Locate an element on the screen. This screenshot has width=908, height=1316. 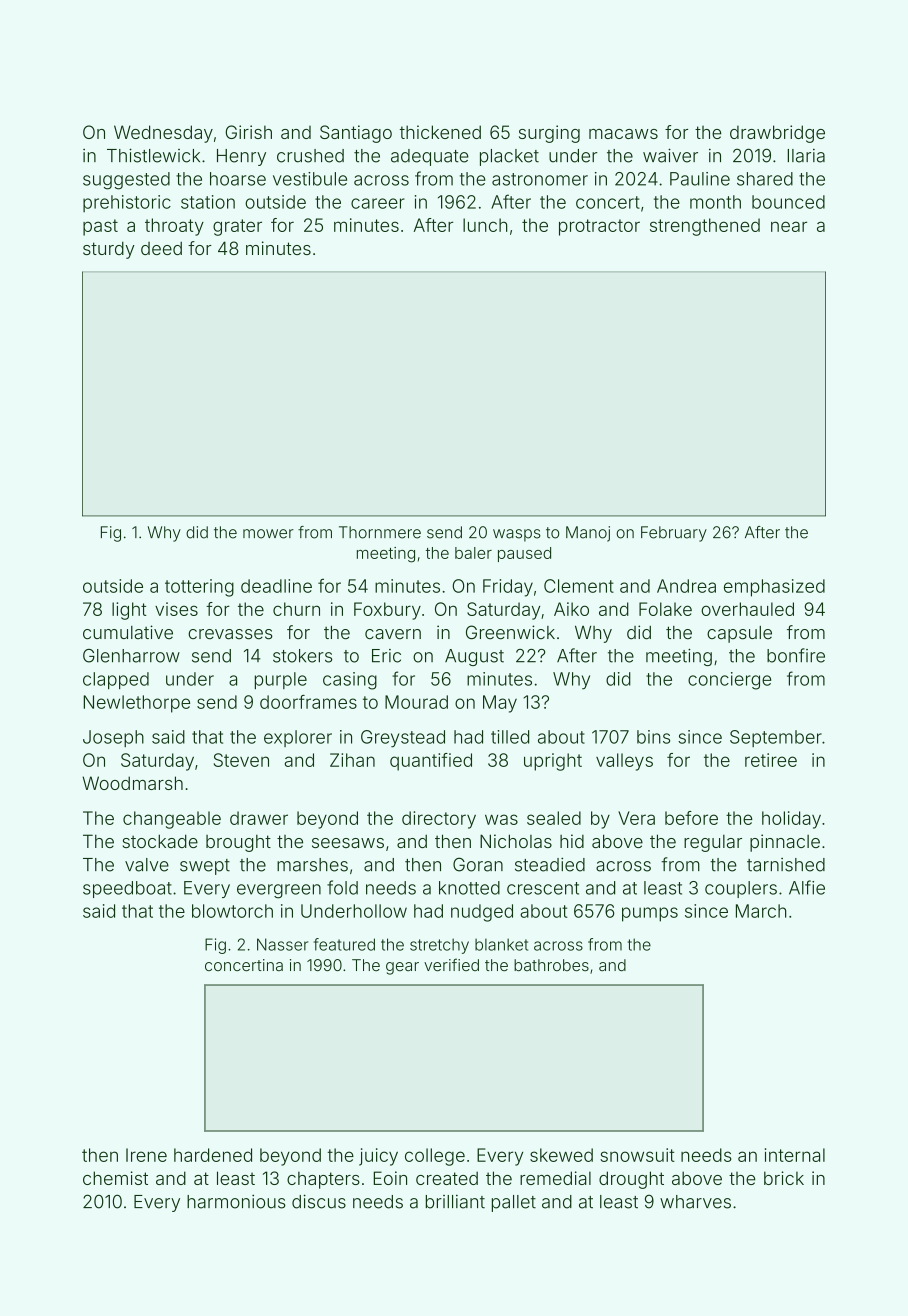
February is located at coordinates (674, 534).
